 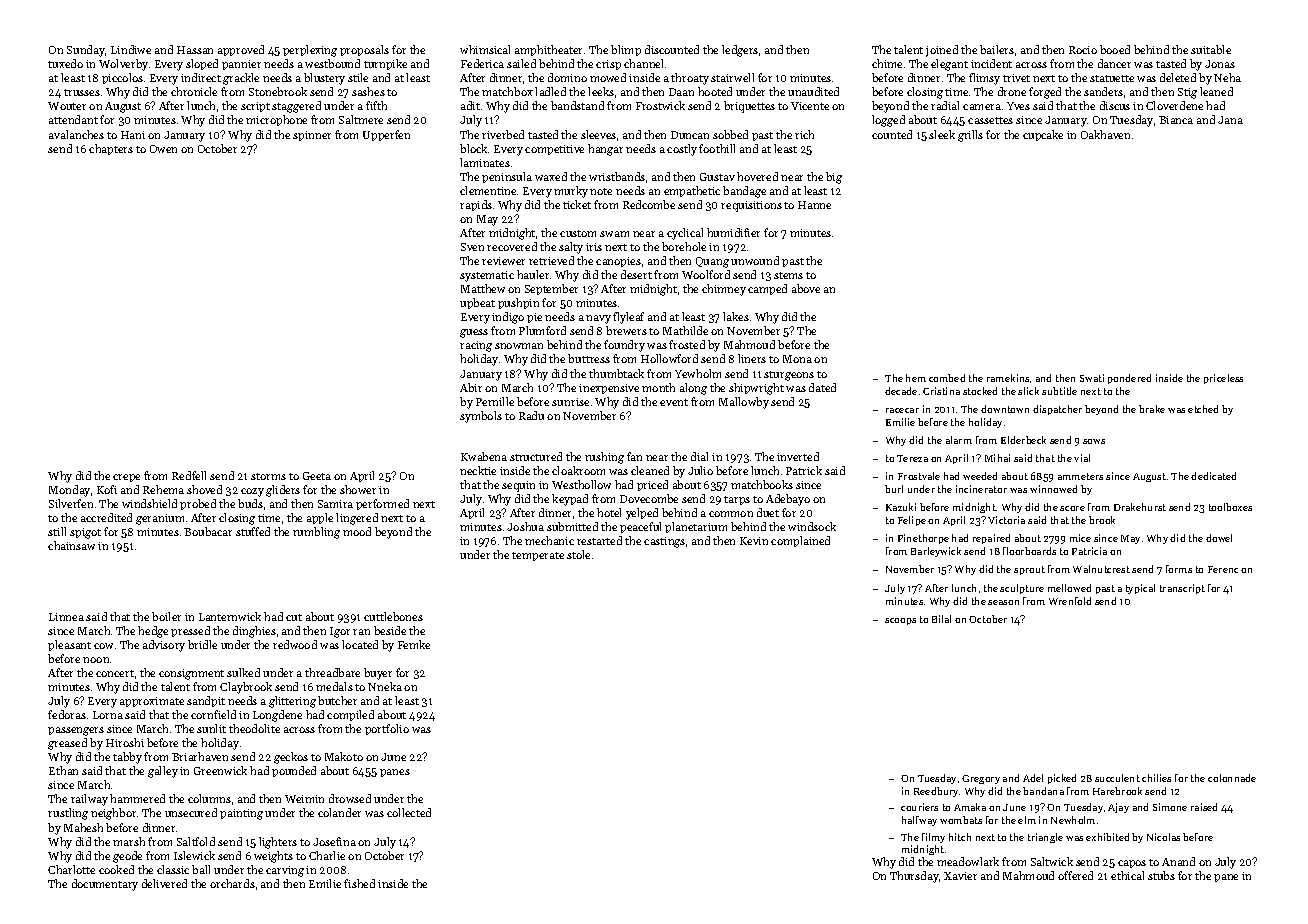 What do you see at coordinates (387, 729) in the page?
I see `portfolio` at bounding box center [387, 729].
